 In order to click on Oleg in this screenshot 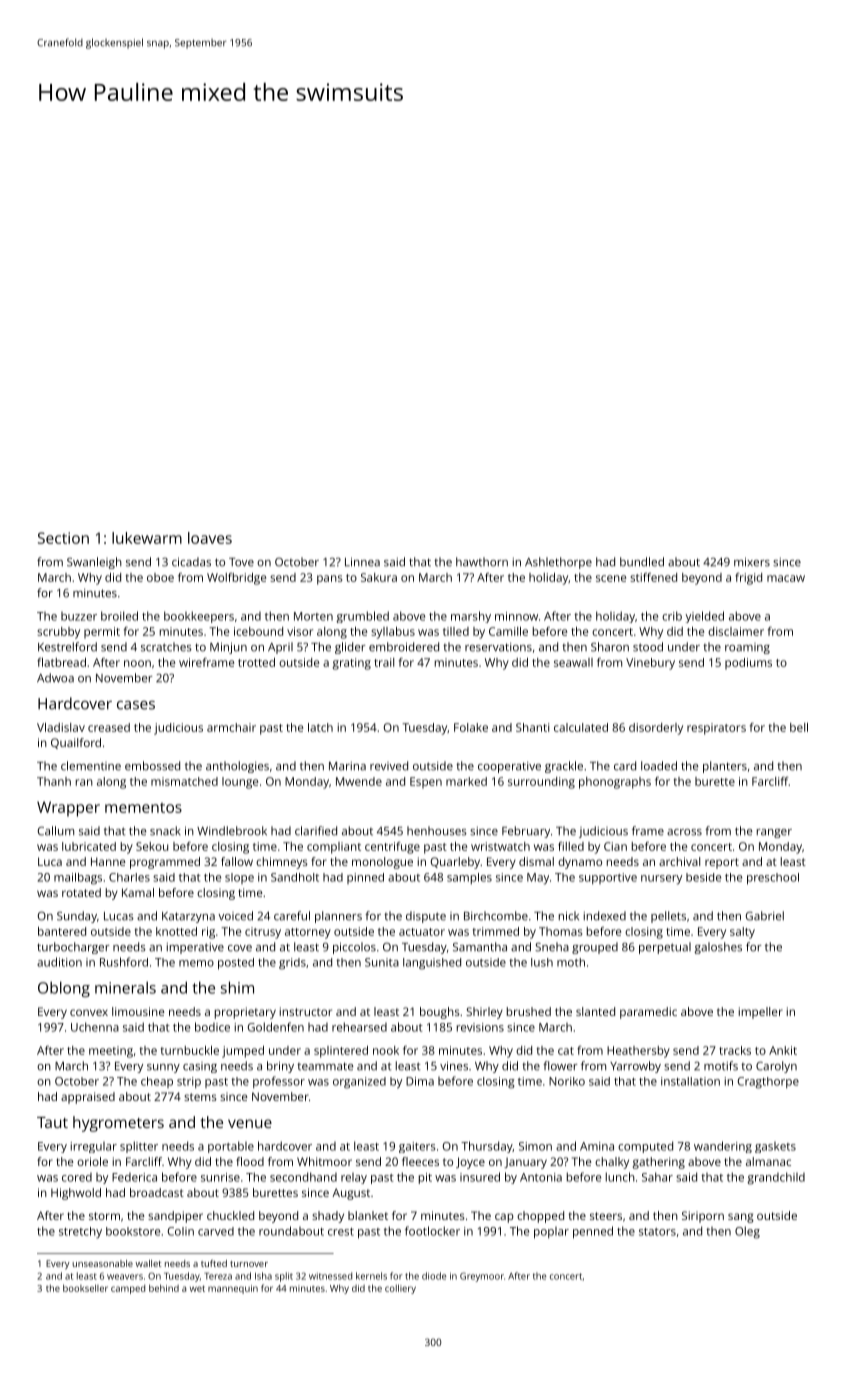, I will do `click(747, 1232)`.
